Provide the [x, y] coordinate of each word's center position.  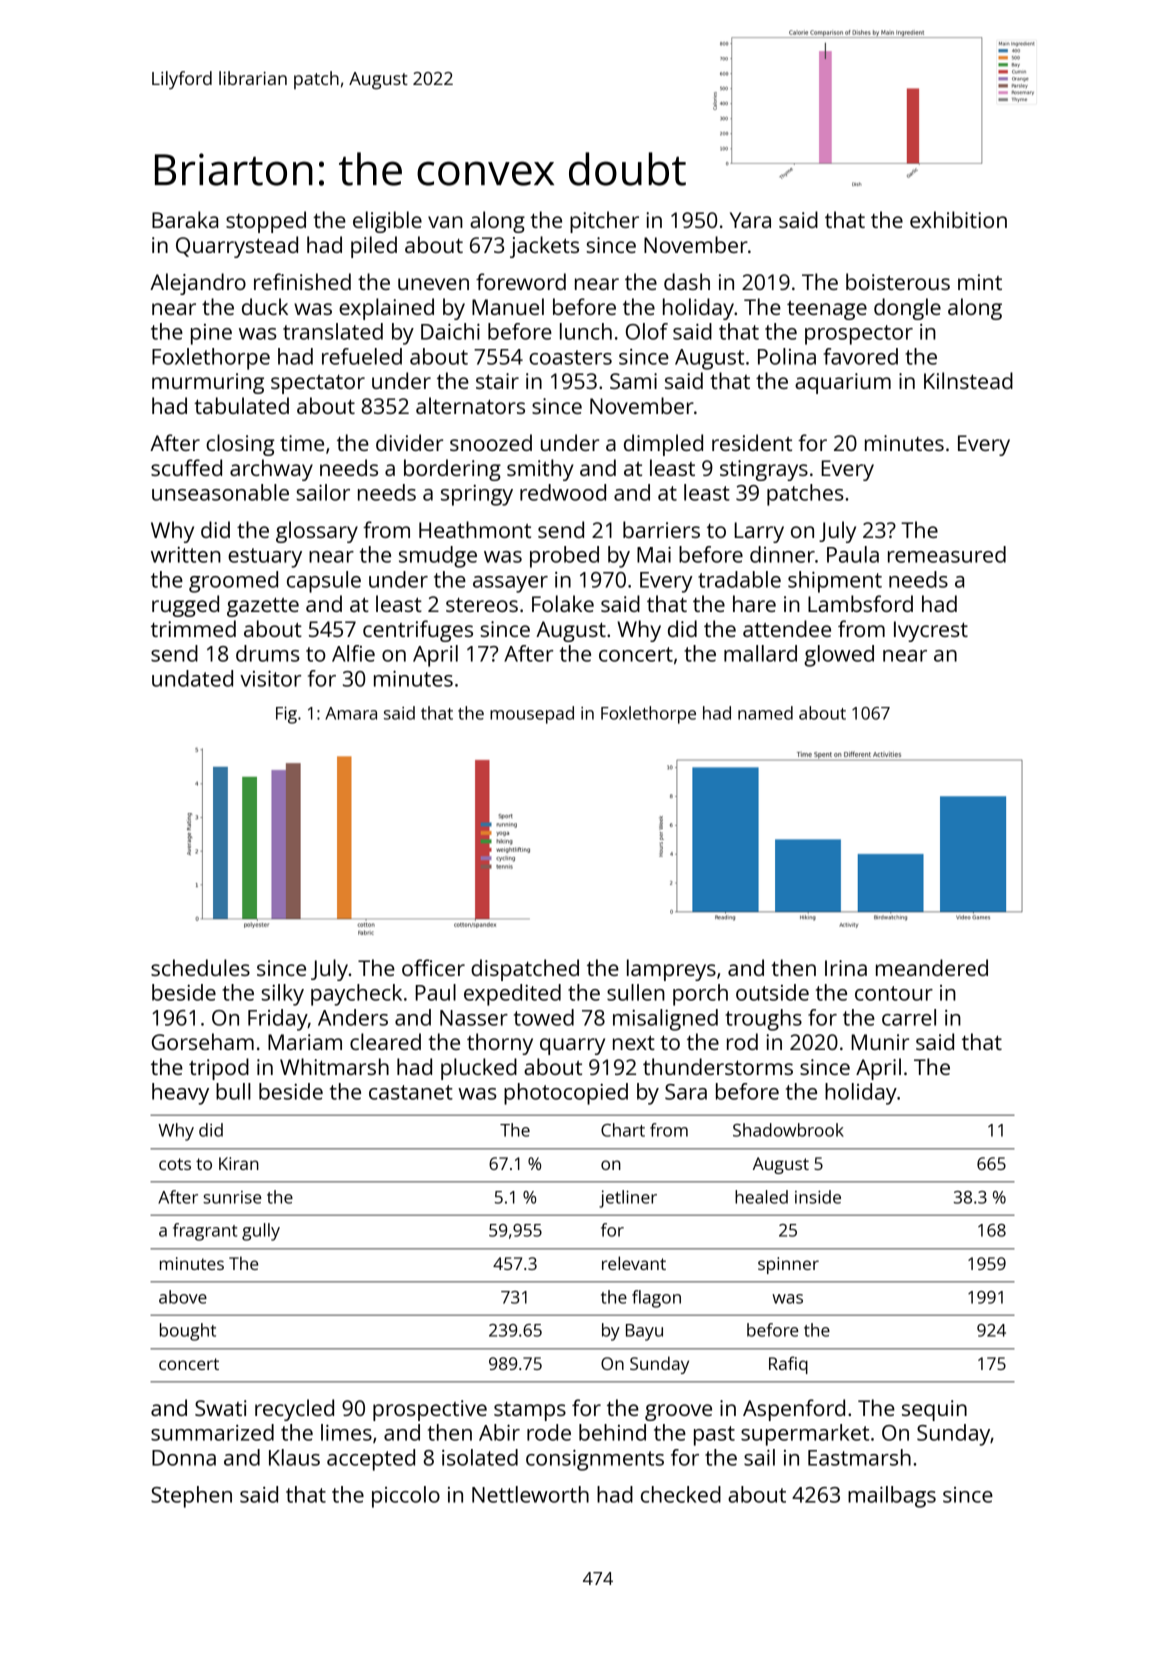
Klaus [294, 1457]
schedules [200, 967]
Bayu [644, 1332]
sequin [934, 1410]
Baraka [185, 219]
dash [687, 281]
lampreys [671, 970]
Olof [647, 331]
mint [980, 282]
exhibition [958, 219]
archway [271, 470]
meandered [932, 967]
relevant [634, 1263]
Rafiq [788, 1365]
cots [175, 1164]
